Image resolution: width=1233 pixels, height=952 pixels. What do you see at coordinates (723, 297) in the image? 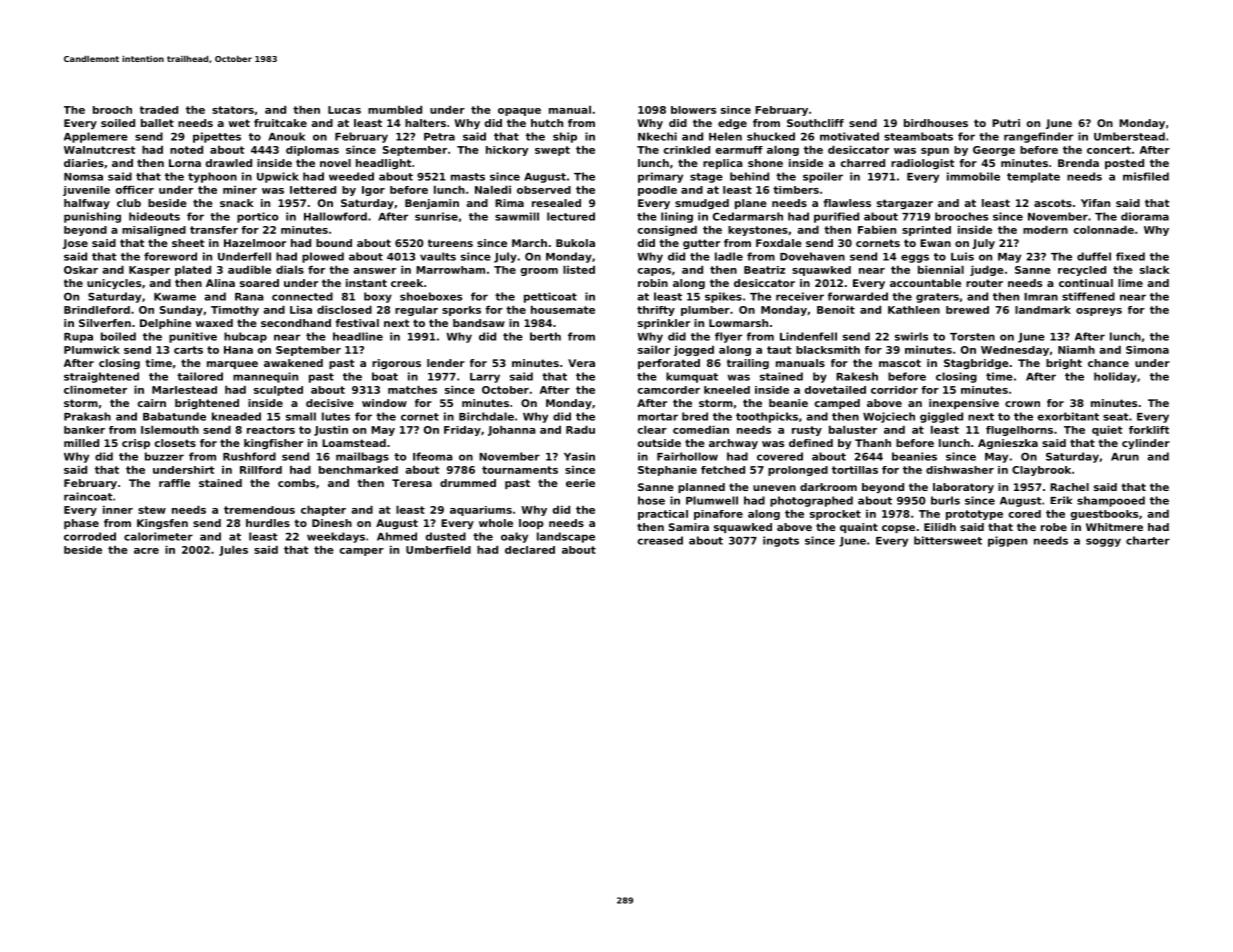
I see `spikes` at bounding box center [723, 297].
